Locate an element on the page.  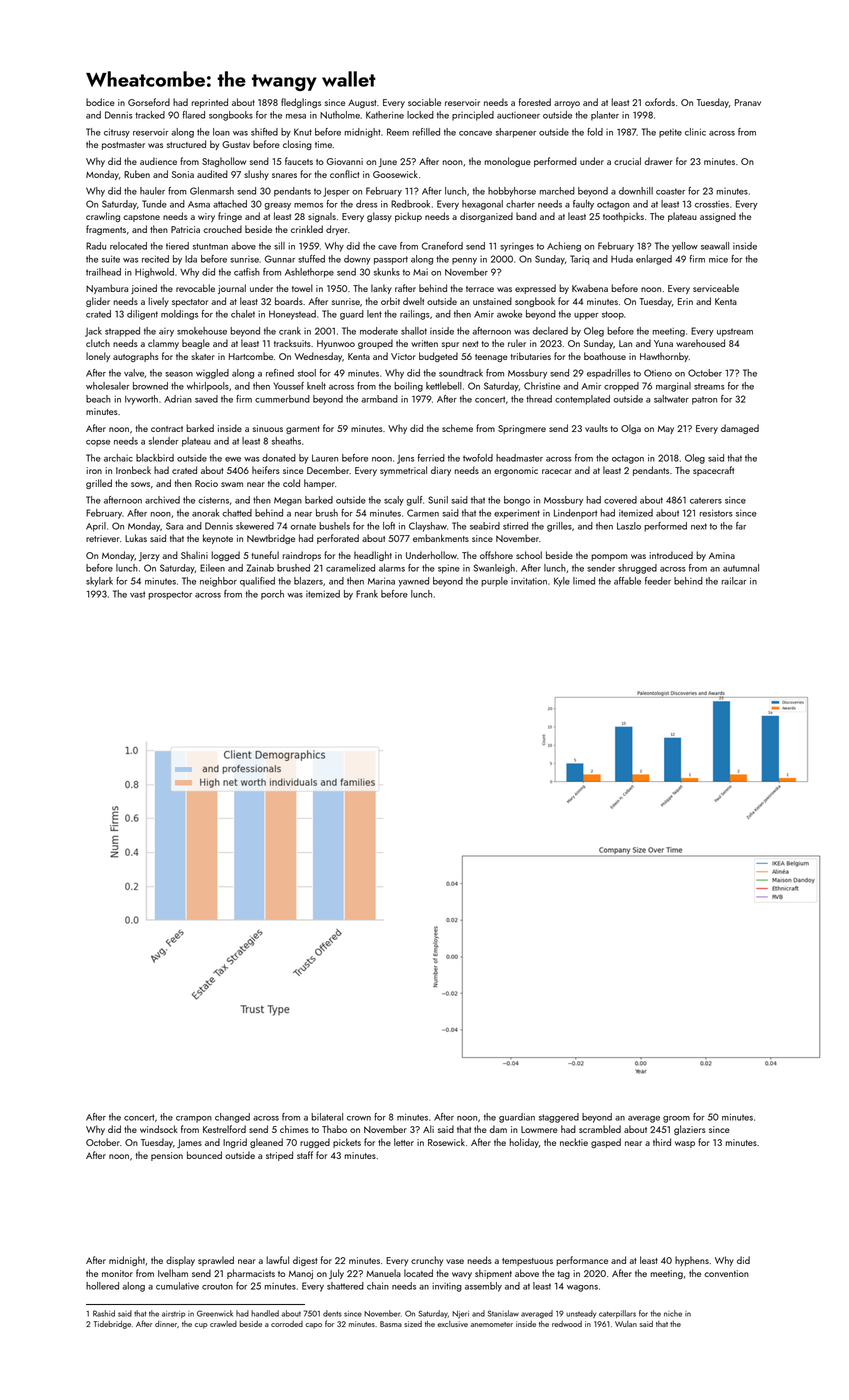
crawled is located at coordinates (223, 1324).
